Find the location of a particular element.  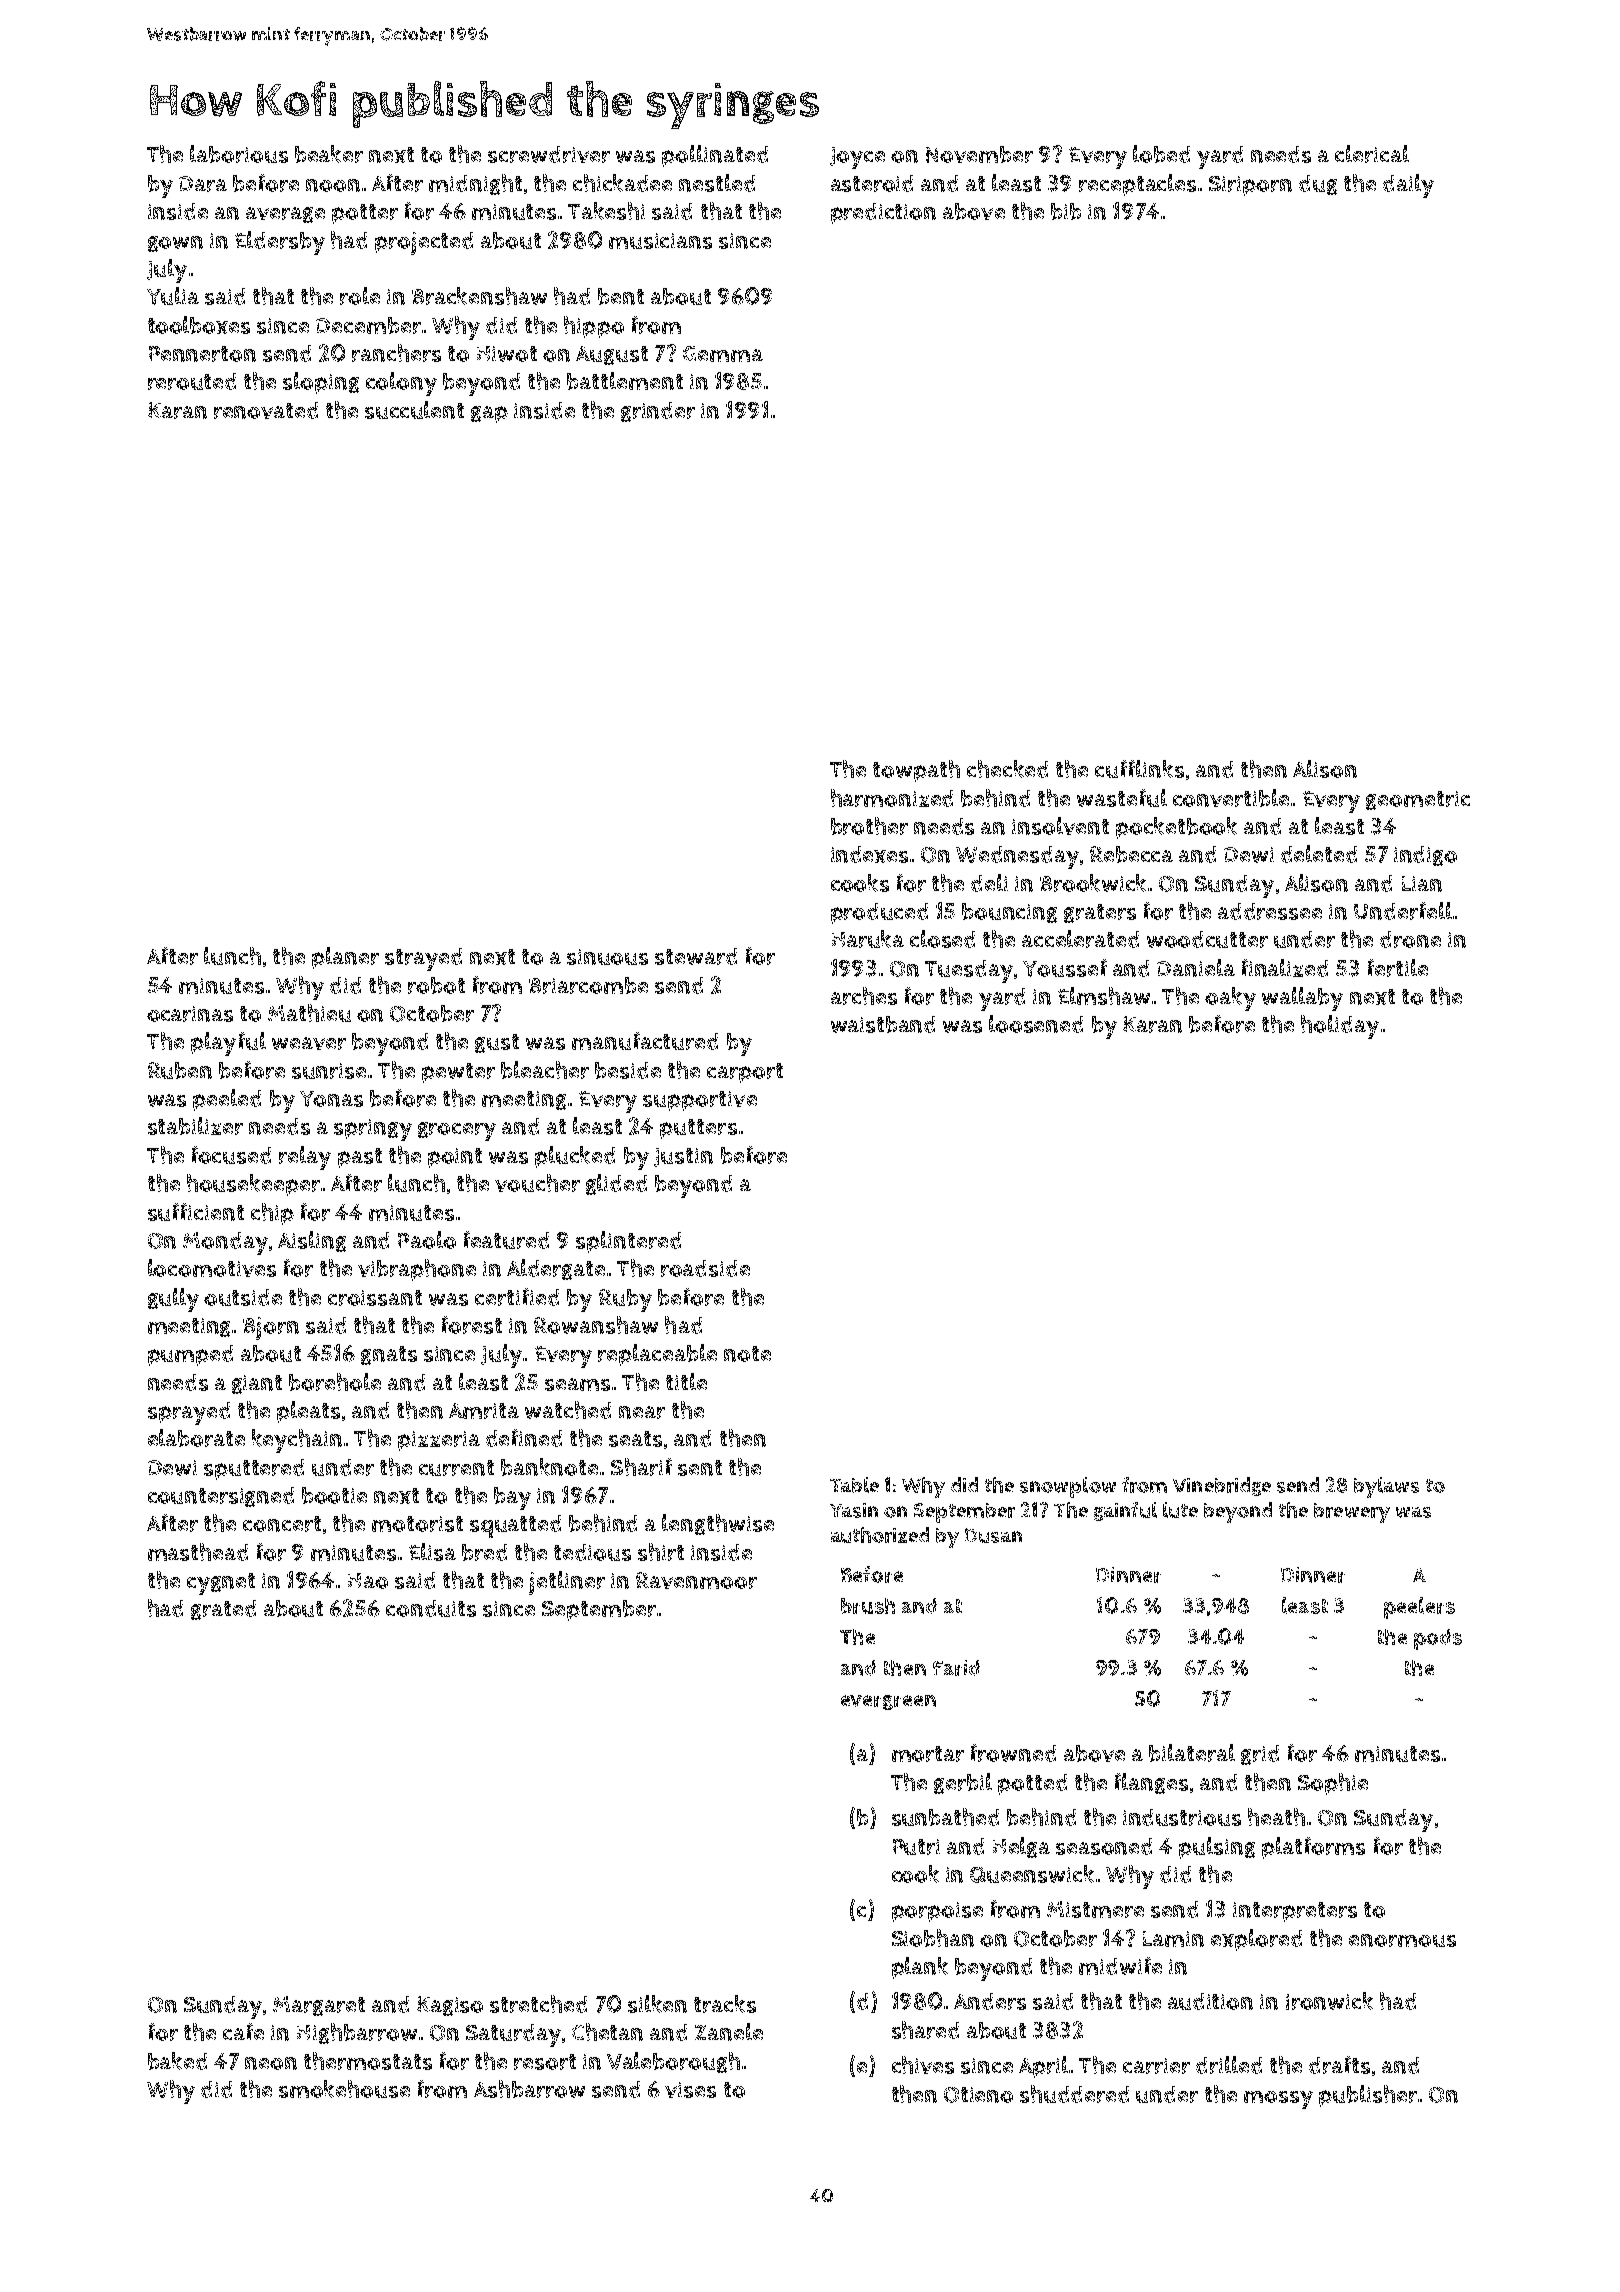

sloping is located at coordinates (321, 383).
